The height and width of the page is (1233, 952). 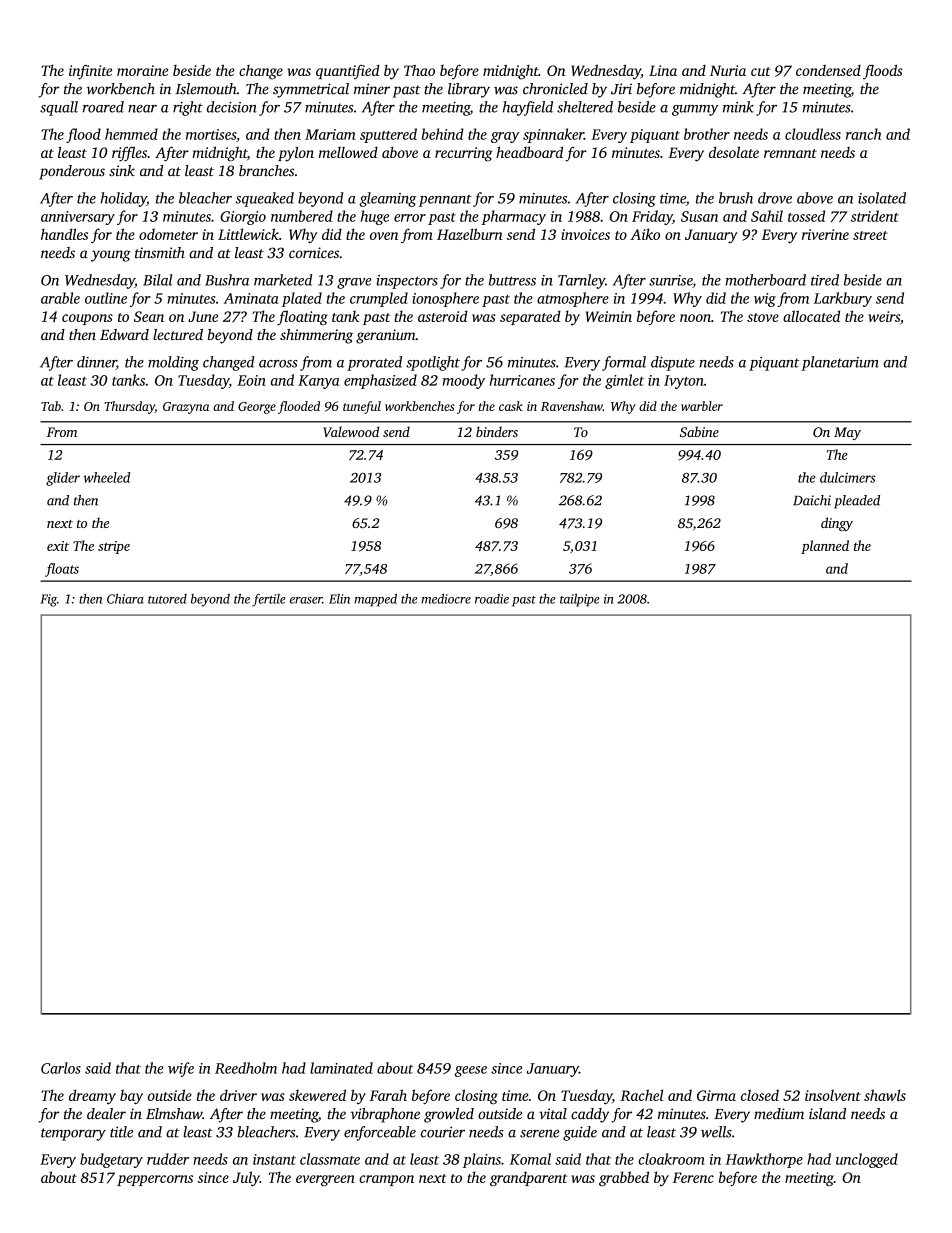 I want to click on tutored, so click(x=167, y=599).
